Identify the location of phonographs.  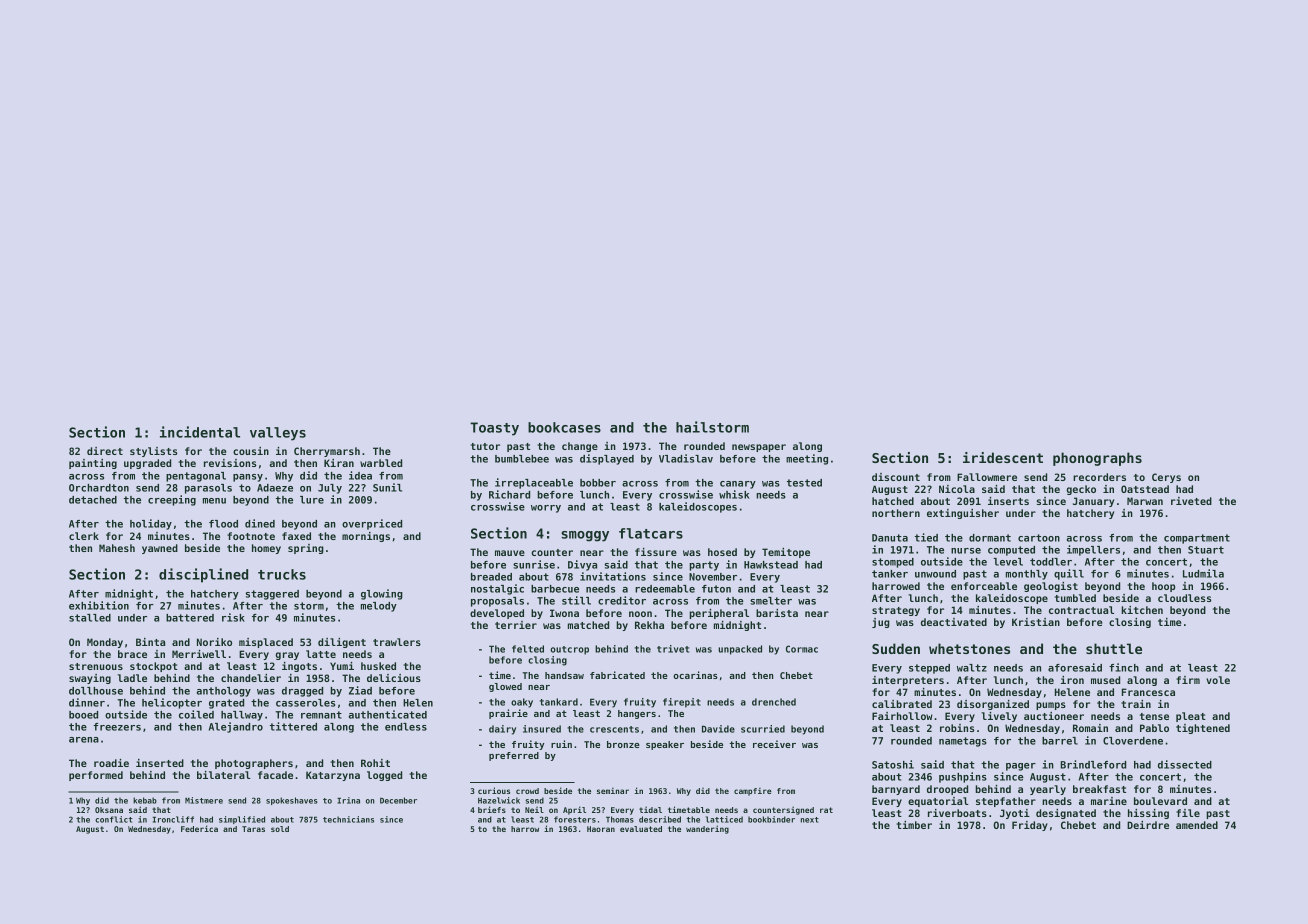
(1097, 459).
